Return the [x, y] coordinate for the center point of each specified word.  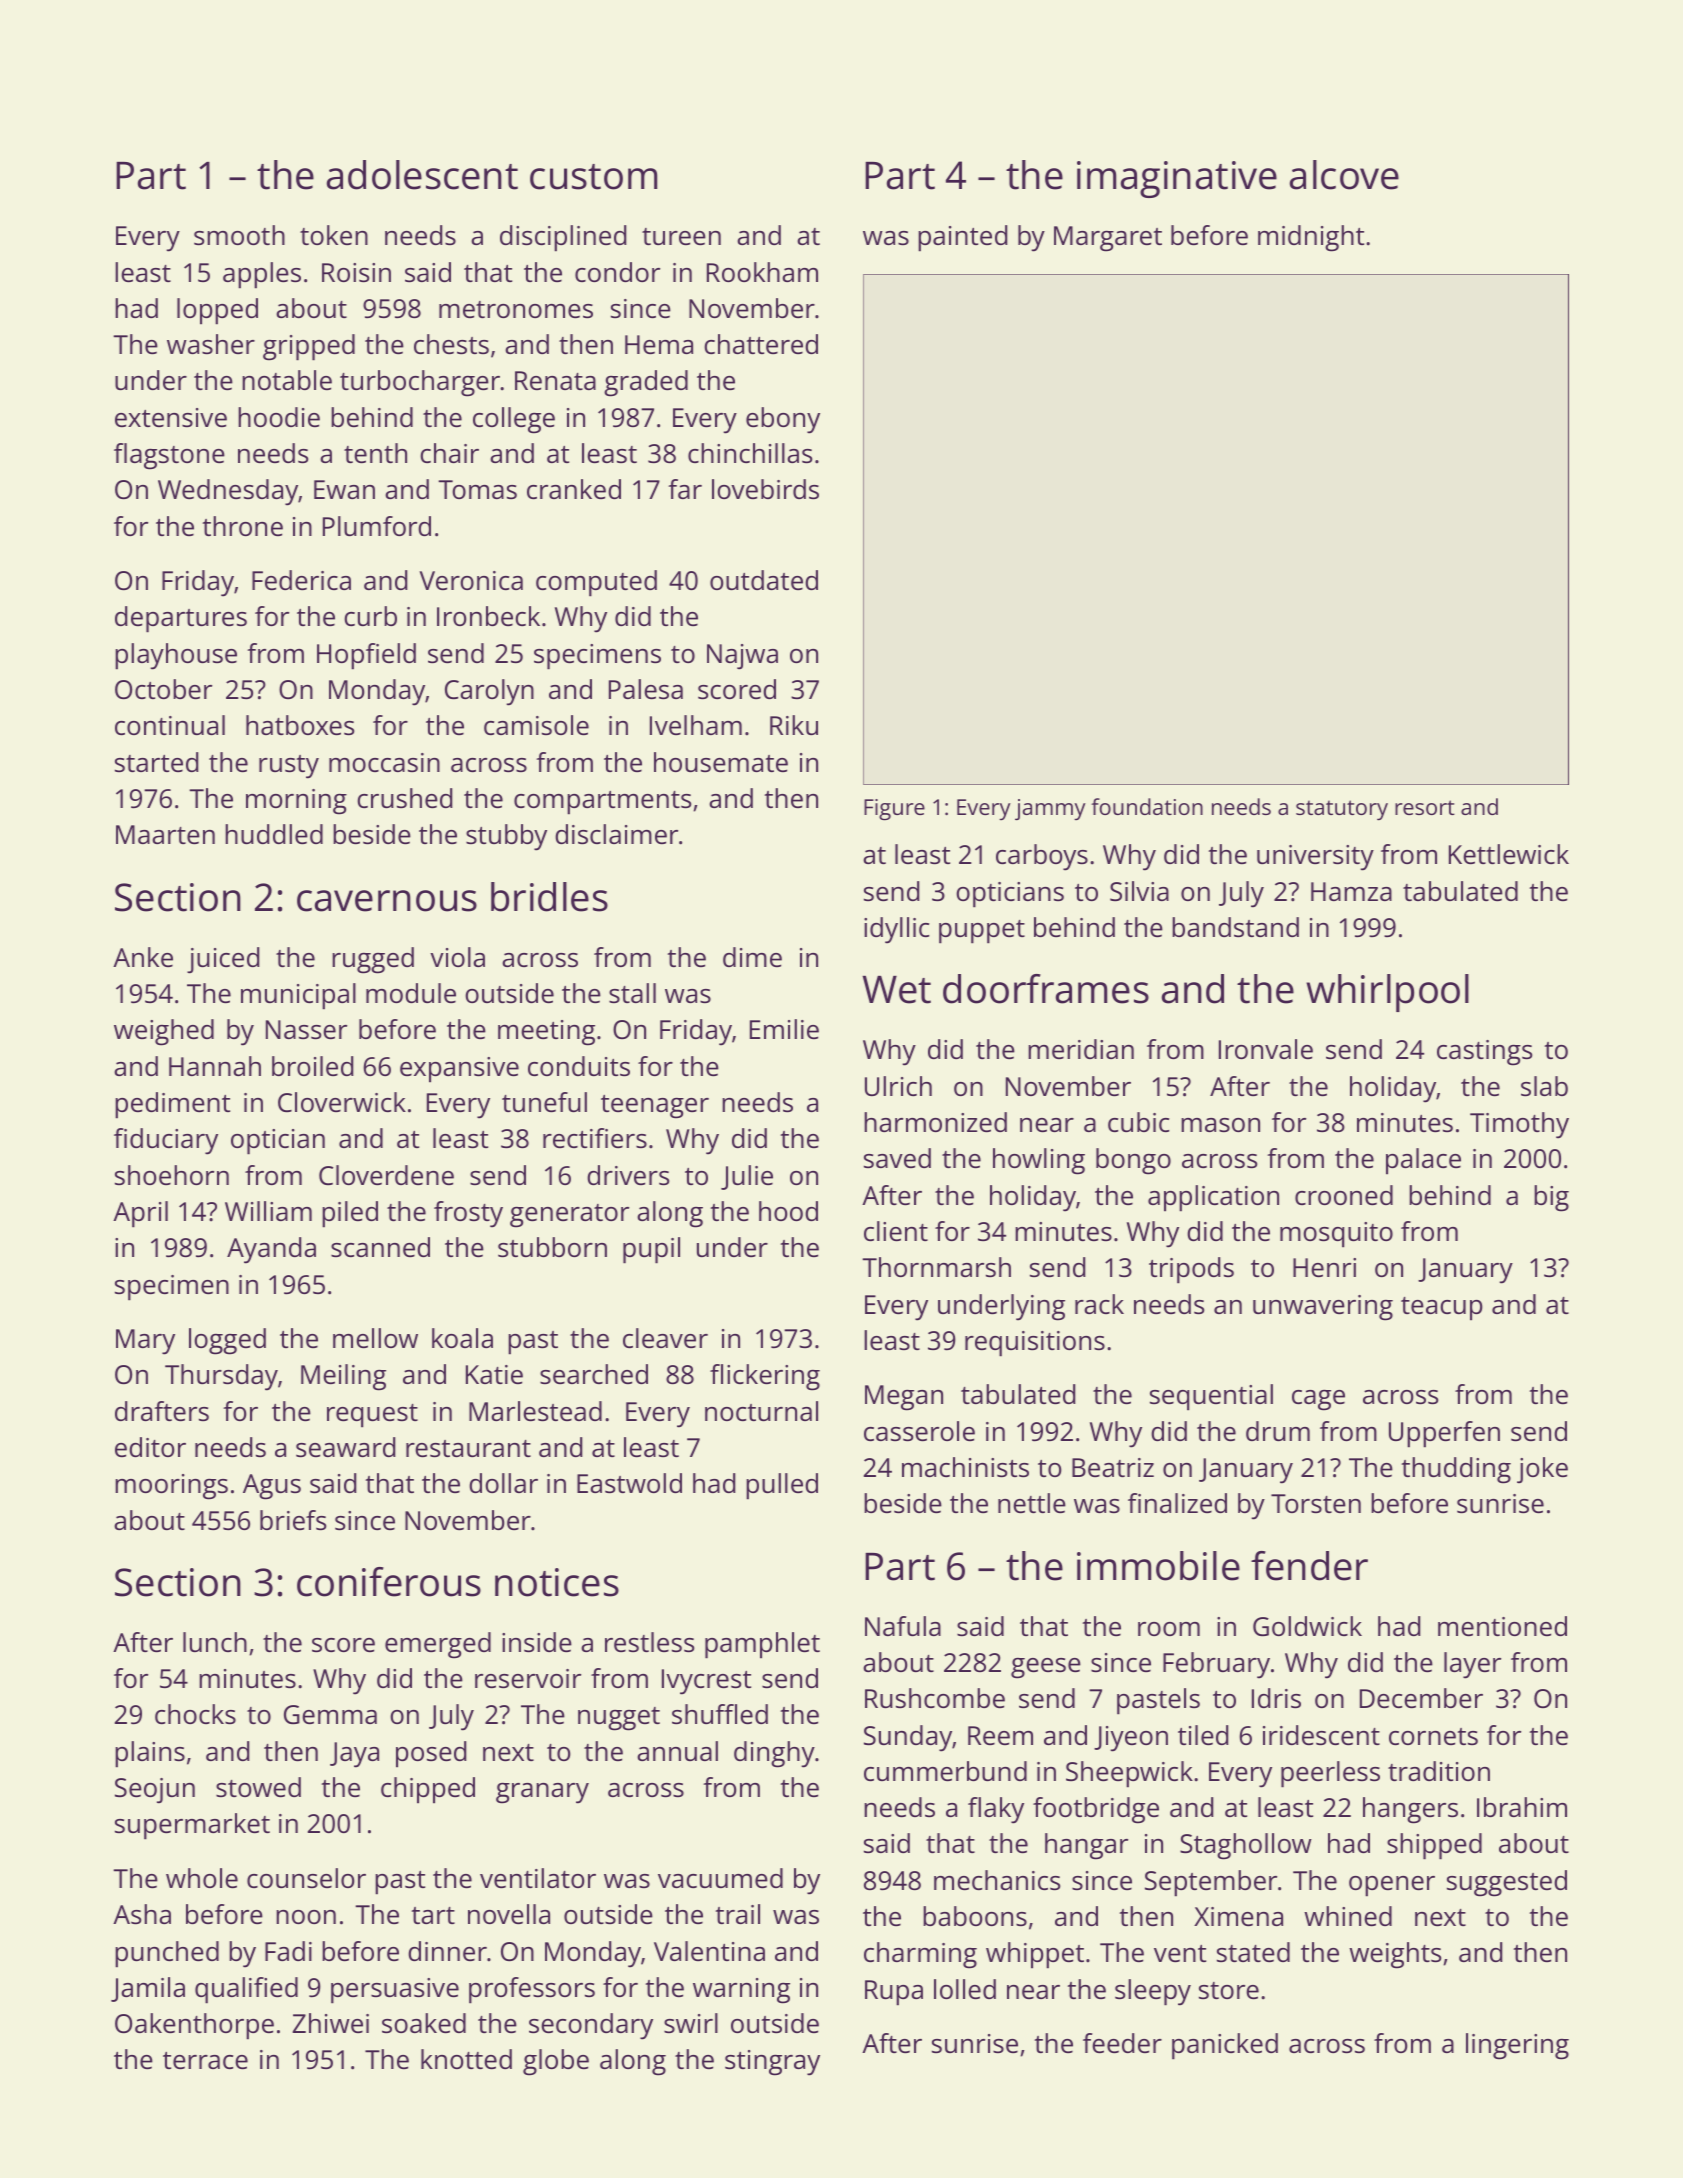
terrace [205, 2060]
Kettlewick [1509, 854]
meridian [1081, 1049]
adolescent [422, 175]
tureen [681, 236]
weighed [164, 1032]
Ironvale [1266, 1049]
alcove [1344, 175]
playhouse [176, 656]
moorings [171, 1487]
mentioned [1502, 1626]
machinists [965, 1467]
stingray [772, 2063]
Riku [794, 725]
